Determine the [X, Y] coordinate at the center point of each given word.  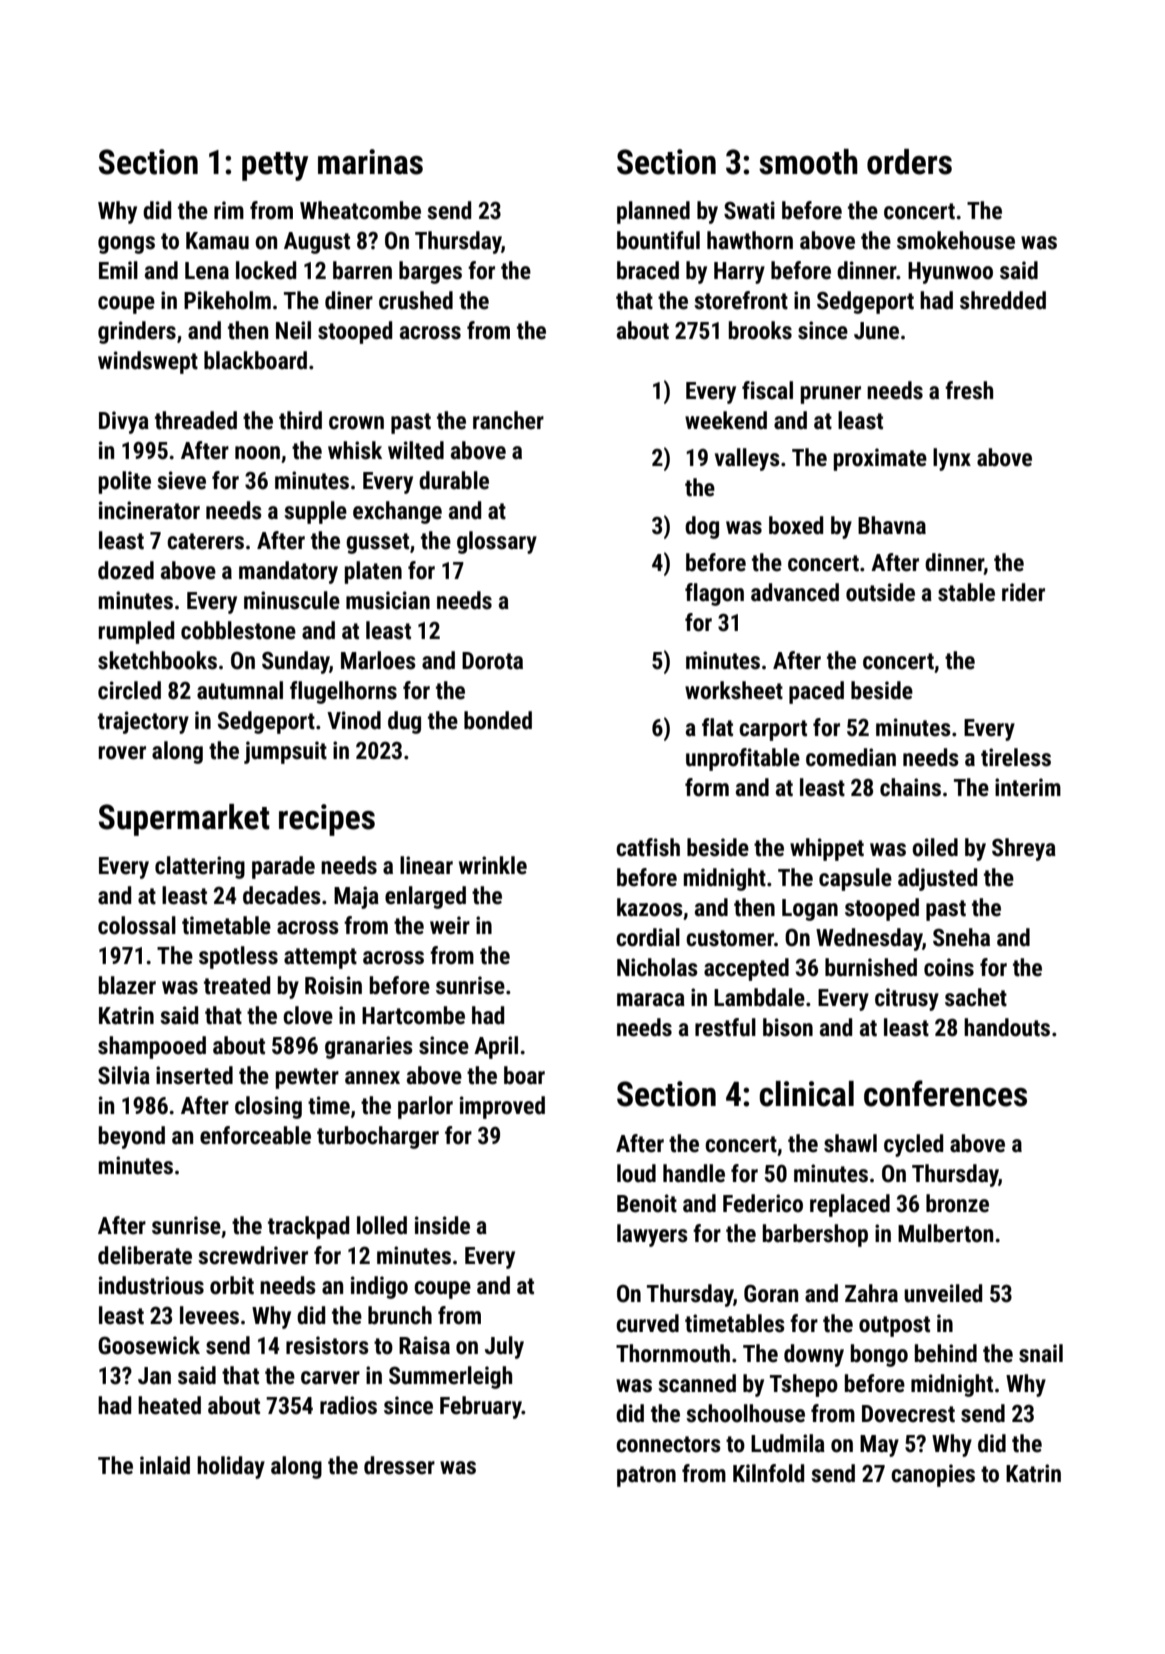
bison [788, 1027]
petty [275, 166]
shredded [1003, 300]
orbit [232, 1285]
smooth [808, 162]
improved [502, 1107]
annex [372, 1078]
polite [125, 482]
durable [454, 480]
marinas [370, 162]
